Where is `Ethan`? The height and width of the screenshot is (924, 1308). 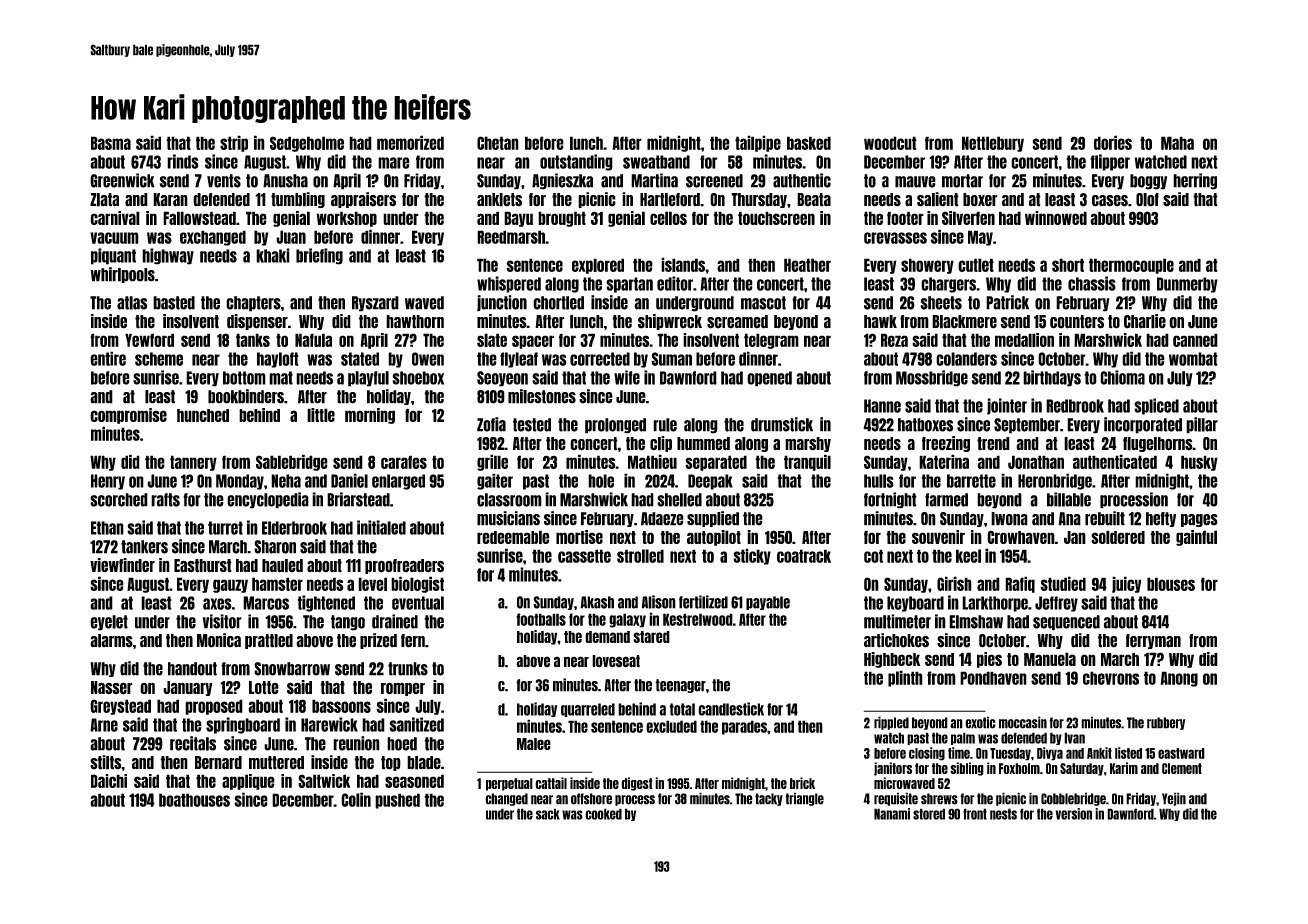
Ethan is located at coordinates (107, 528).
